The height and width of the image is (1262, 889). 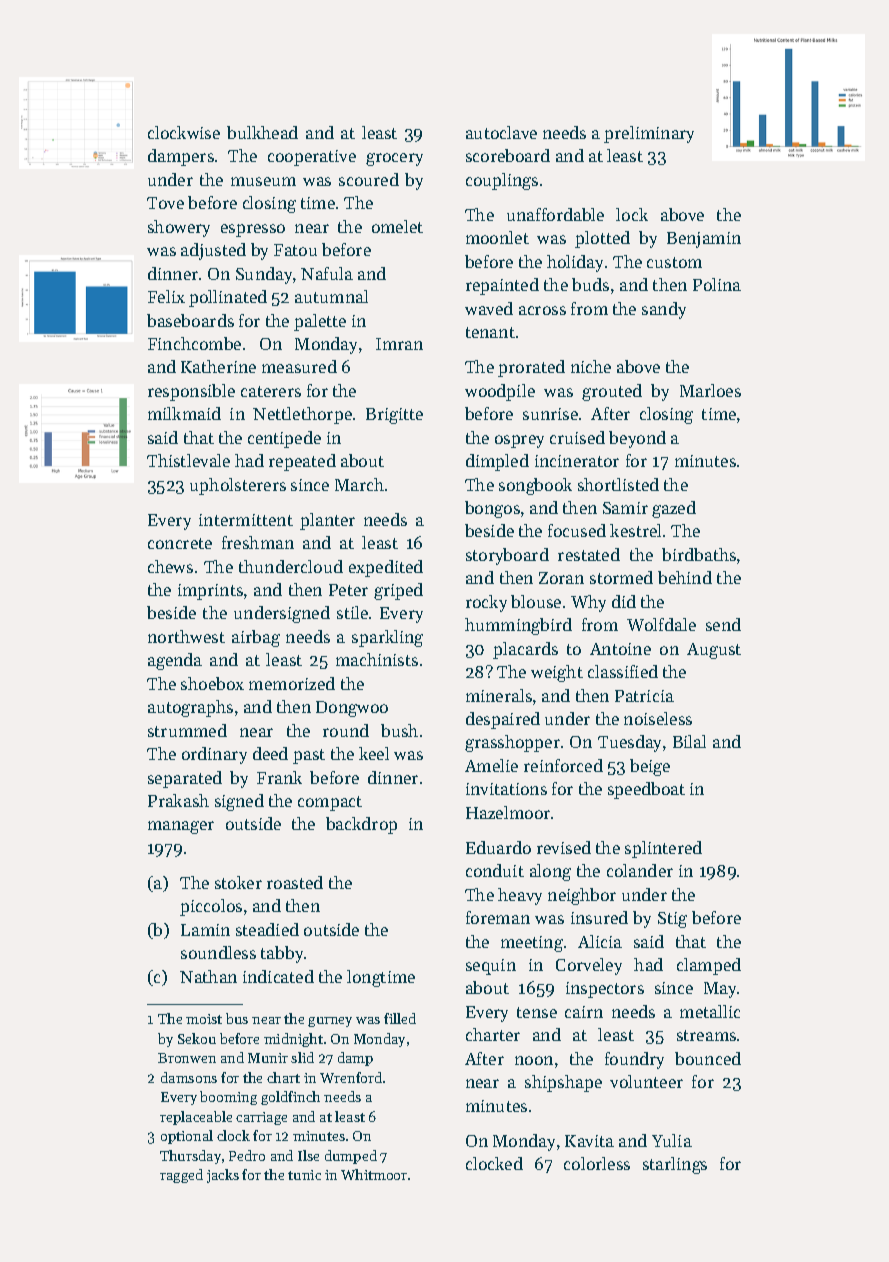 I want to click on Tove, so click(x=165, y=203).
